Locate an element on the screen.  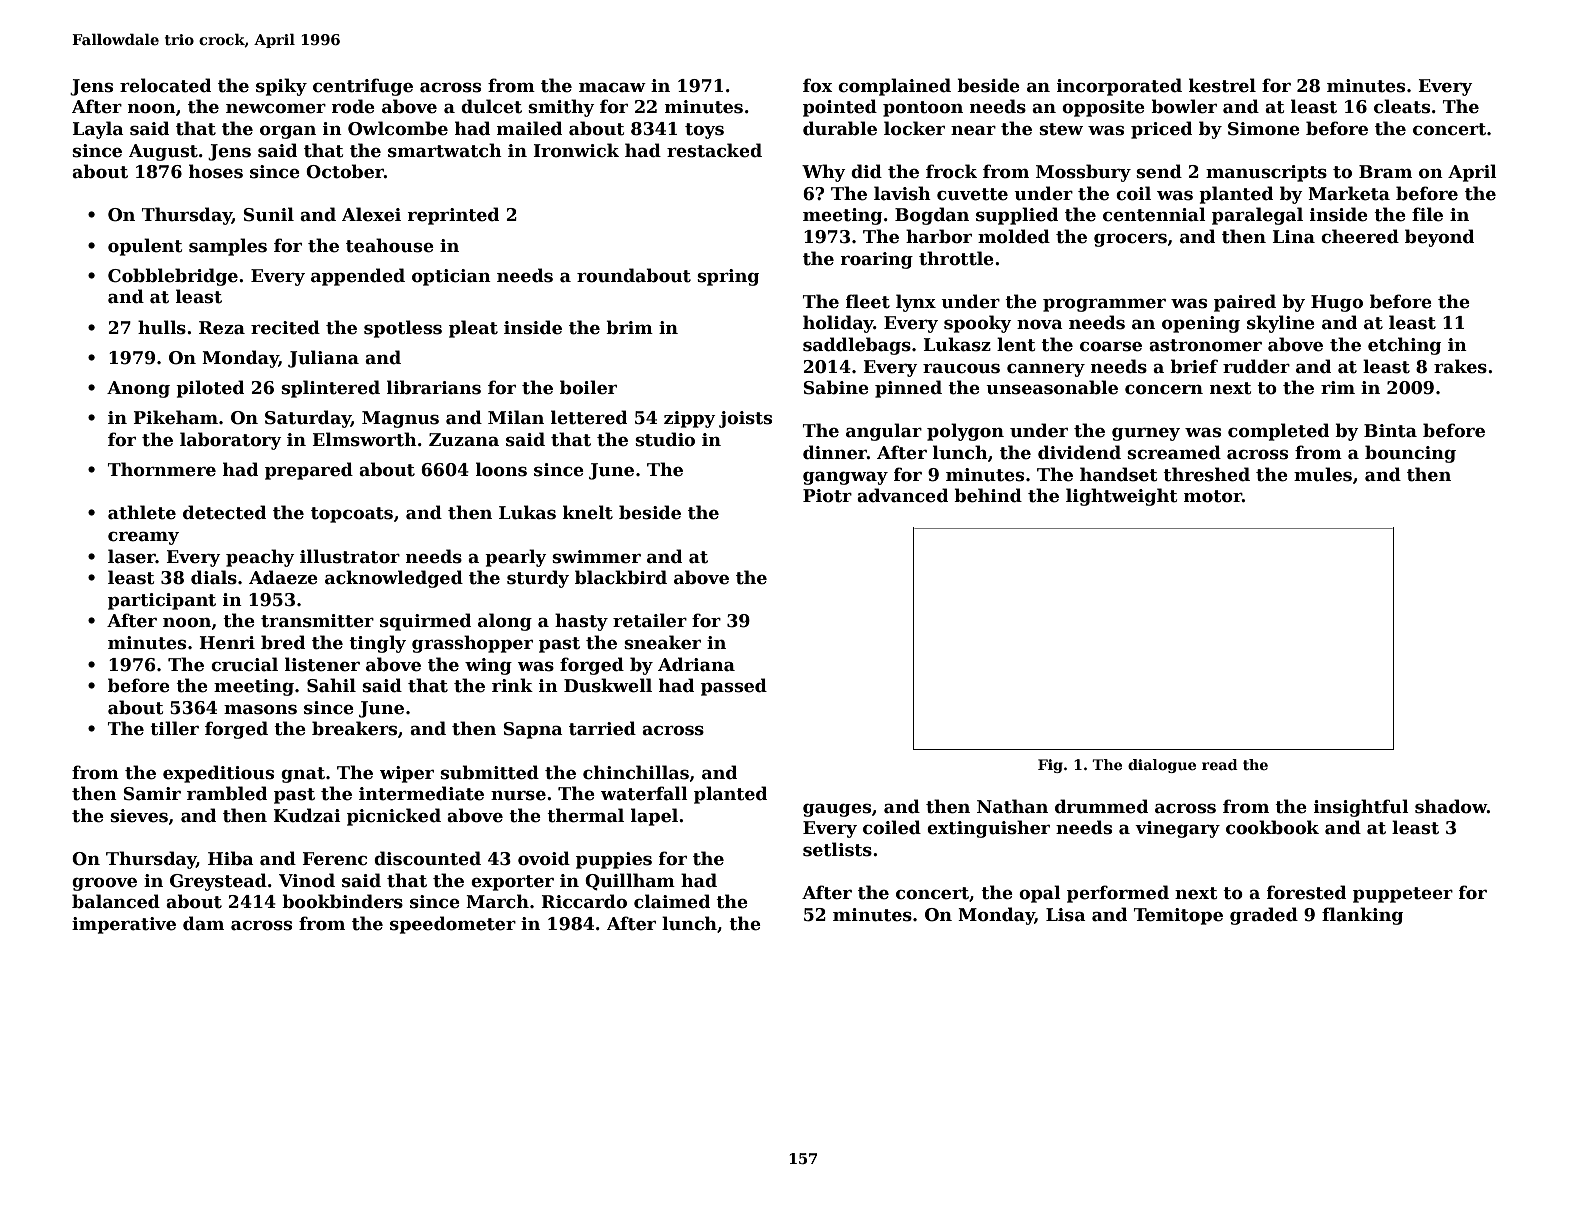
read is located at coordinates (1220, 764).
